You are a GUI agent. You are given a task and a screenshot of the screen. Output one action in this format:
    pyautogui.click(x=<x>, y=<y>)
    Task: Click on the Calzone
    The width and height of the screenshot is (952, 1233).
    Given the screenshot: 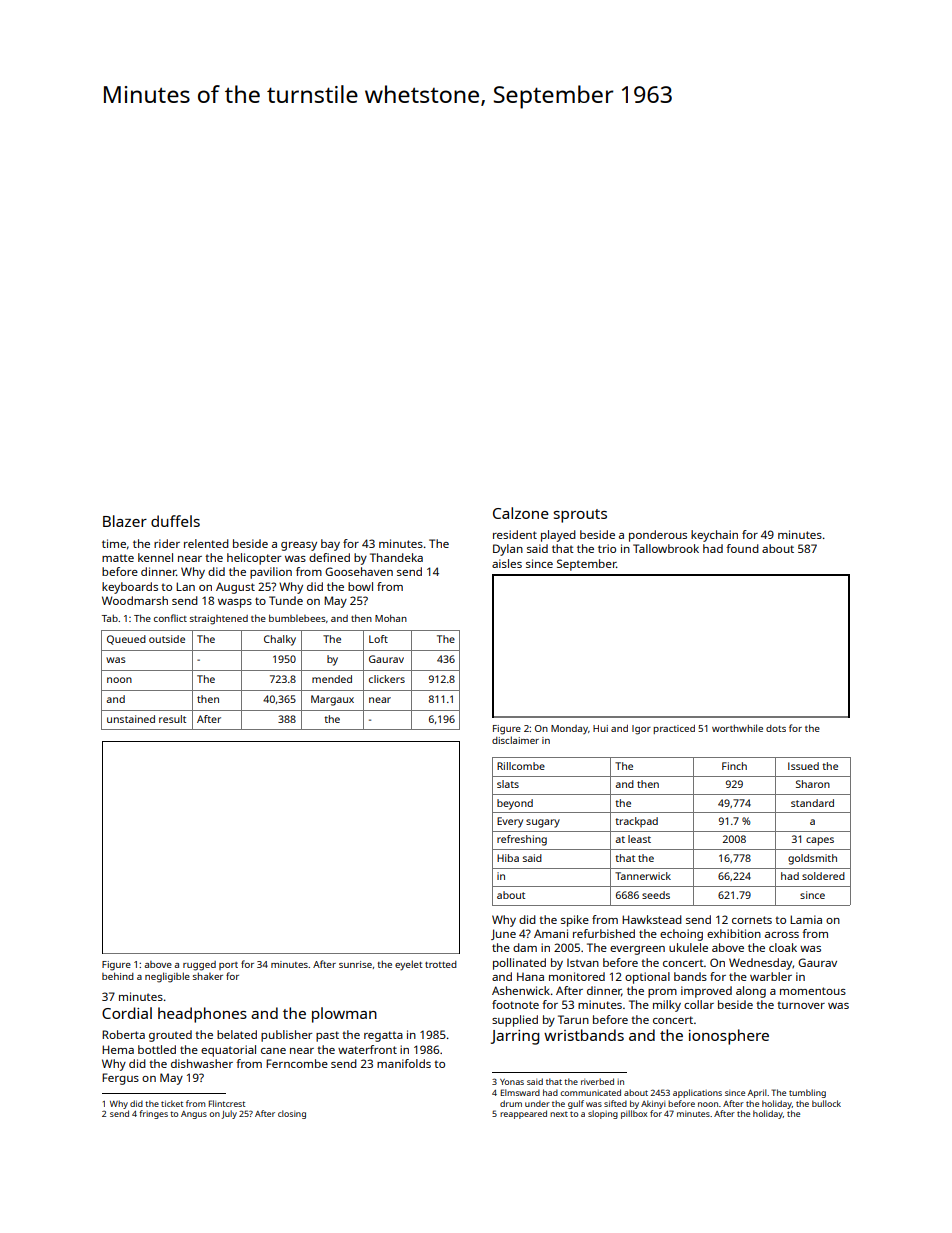 What is the action you would take?
    pyautogui.click(x=521, y=513)
